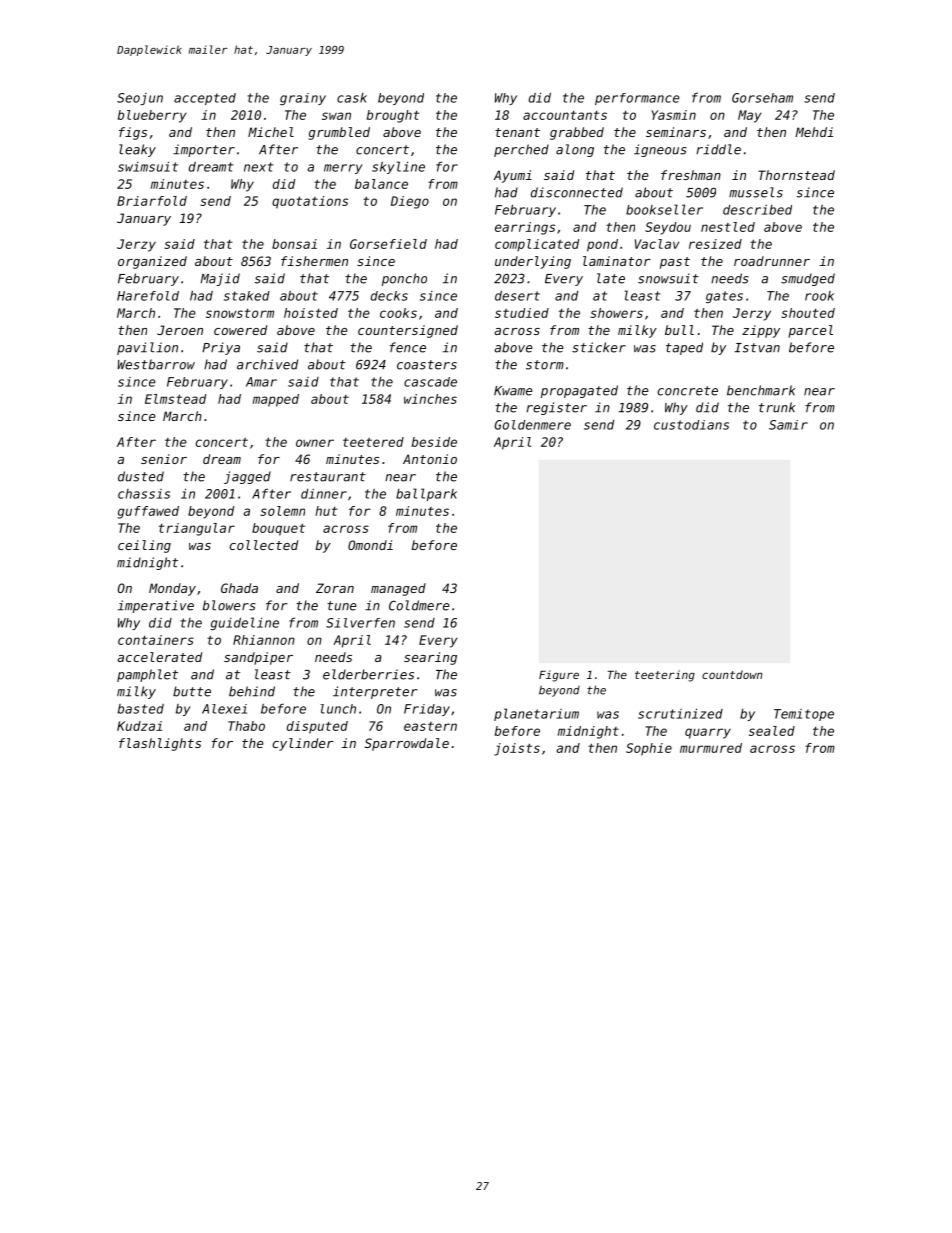 This screenshot has width=952, height=1233. Describe the element at coordinates (160, 744) in the screenshot. I see `flashlights` at that location.
